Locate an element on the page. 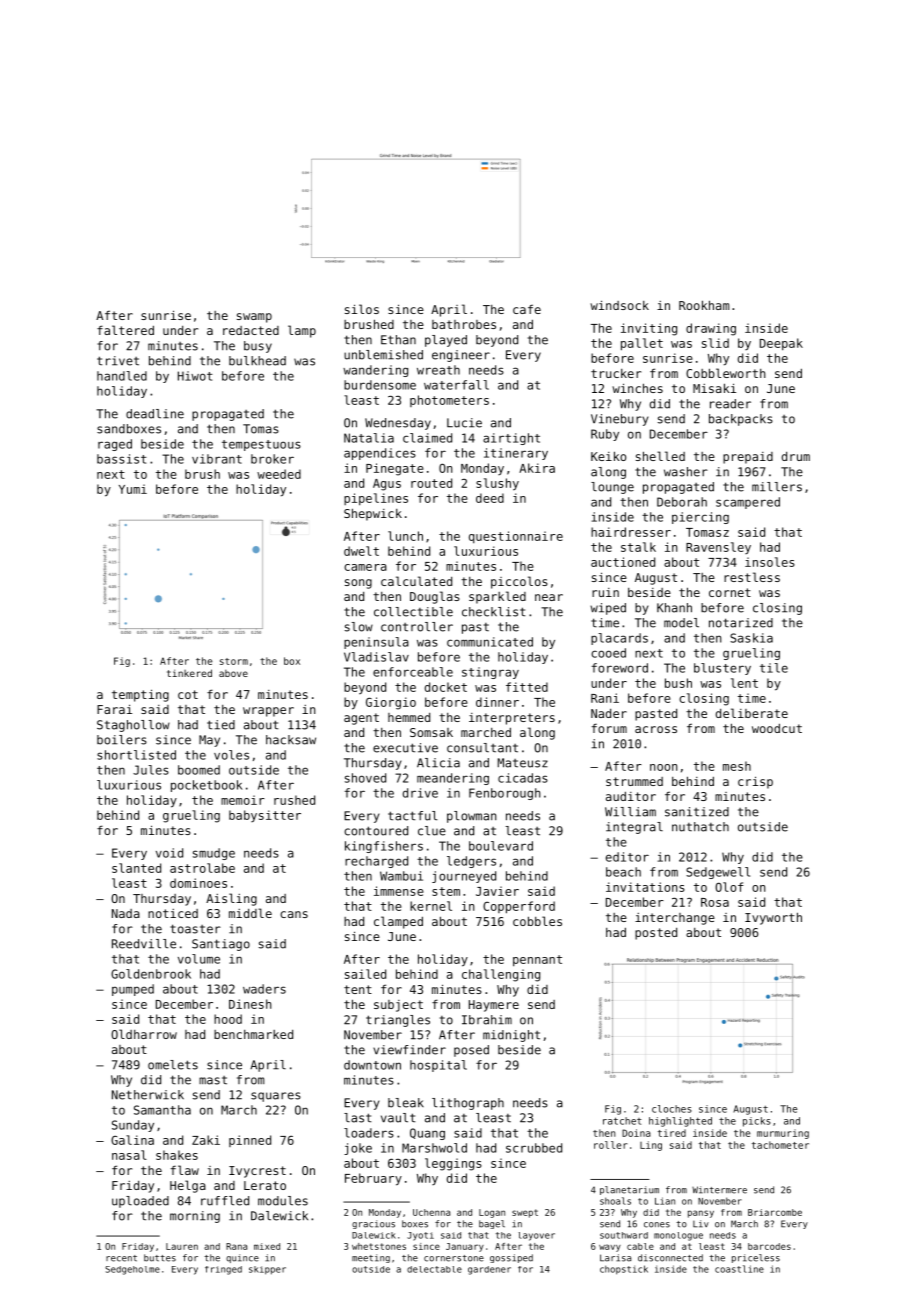  Rookham is located at coordinates (704, 305).
